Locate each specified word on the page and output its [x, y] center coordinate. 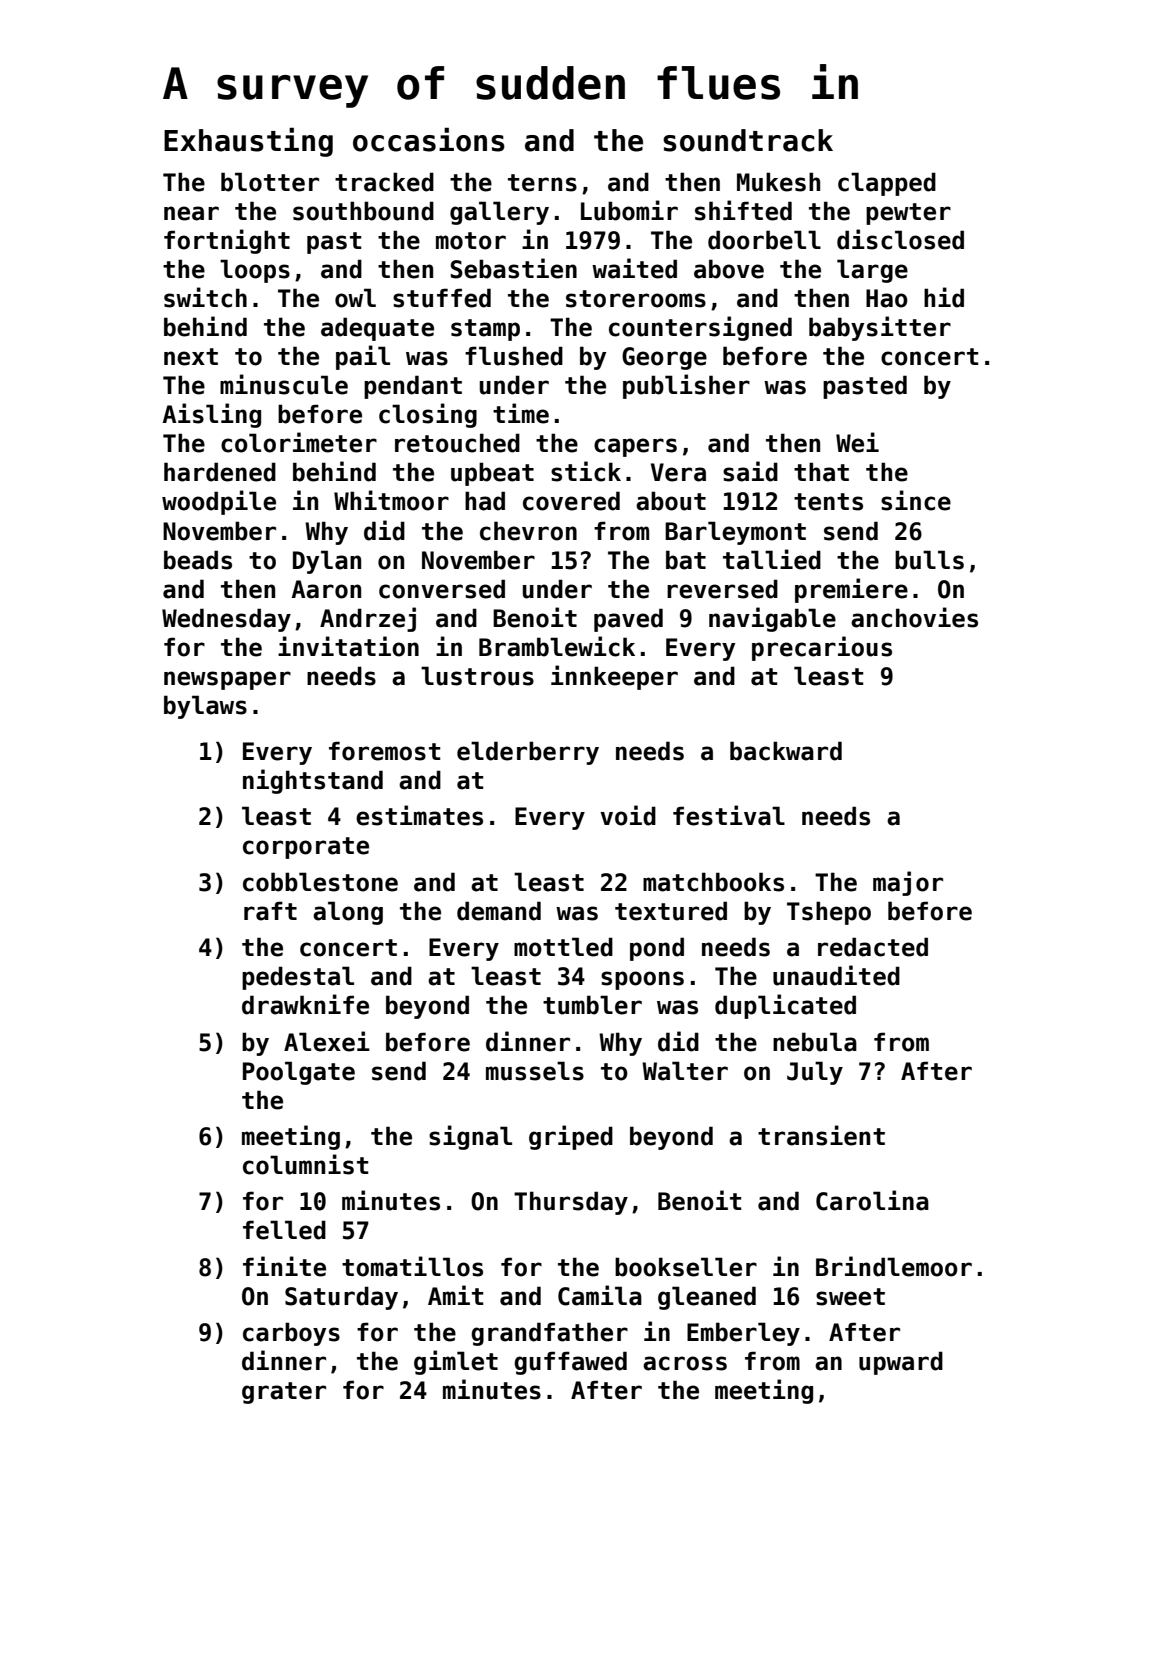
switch [205, 297]
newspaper [227, 680]
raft [270, 911]
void [628, 815]
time [521, 413]
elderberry [528, 753]
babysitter [880, 328]
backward [786, 751]
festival [729, 815]
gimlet [456, 1362]
